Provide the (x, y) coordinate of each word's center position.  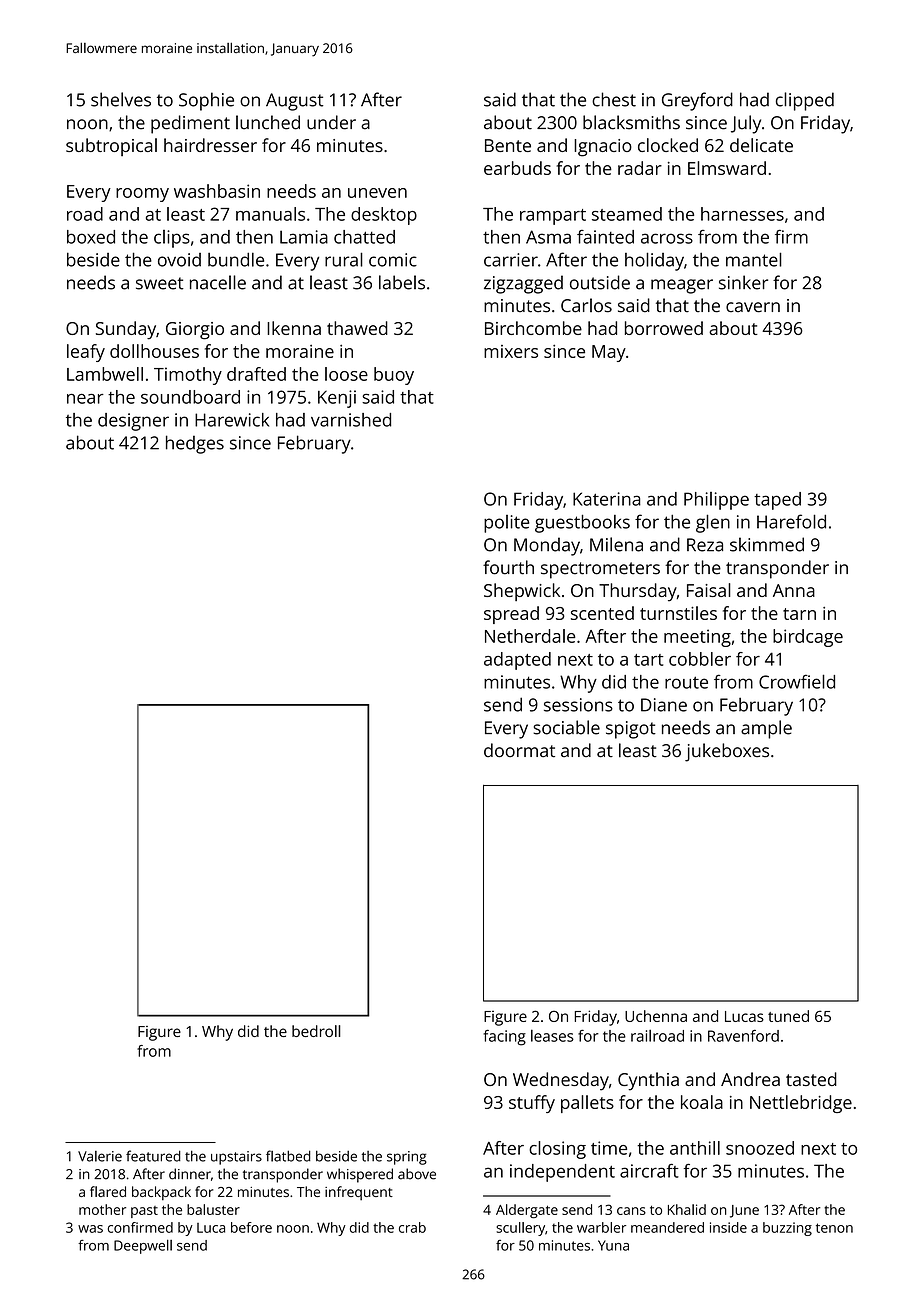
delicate (761, 145)
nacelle (218, 282)
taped (777, 501)
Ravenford (743, 1036)
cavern (753, 307)
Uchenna (656, 1016)
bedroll (316, 1031)
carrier (511, 260)
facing (504, 1038)
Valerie (100, 1156)
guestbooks (582, 524)
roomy (142, 195)
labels (402, 282)
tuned (788, 1016)
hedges (195, 444)
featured (153, 1156)
